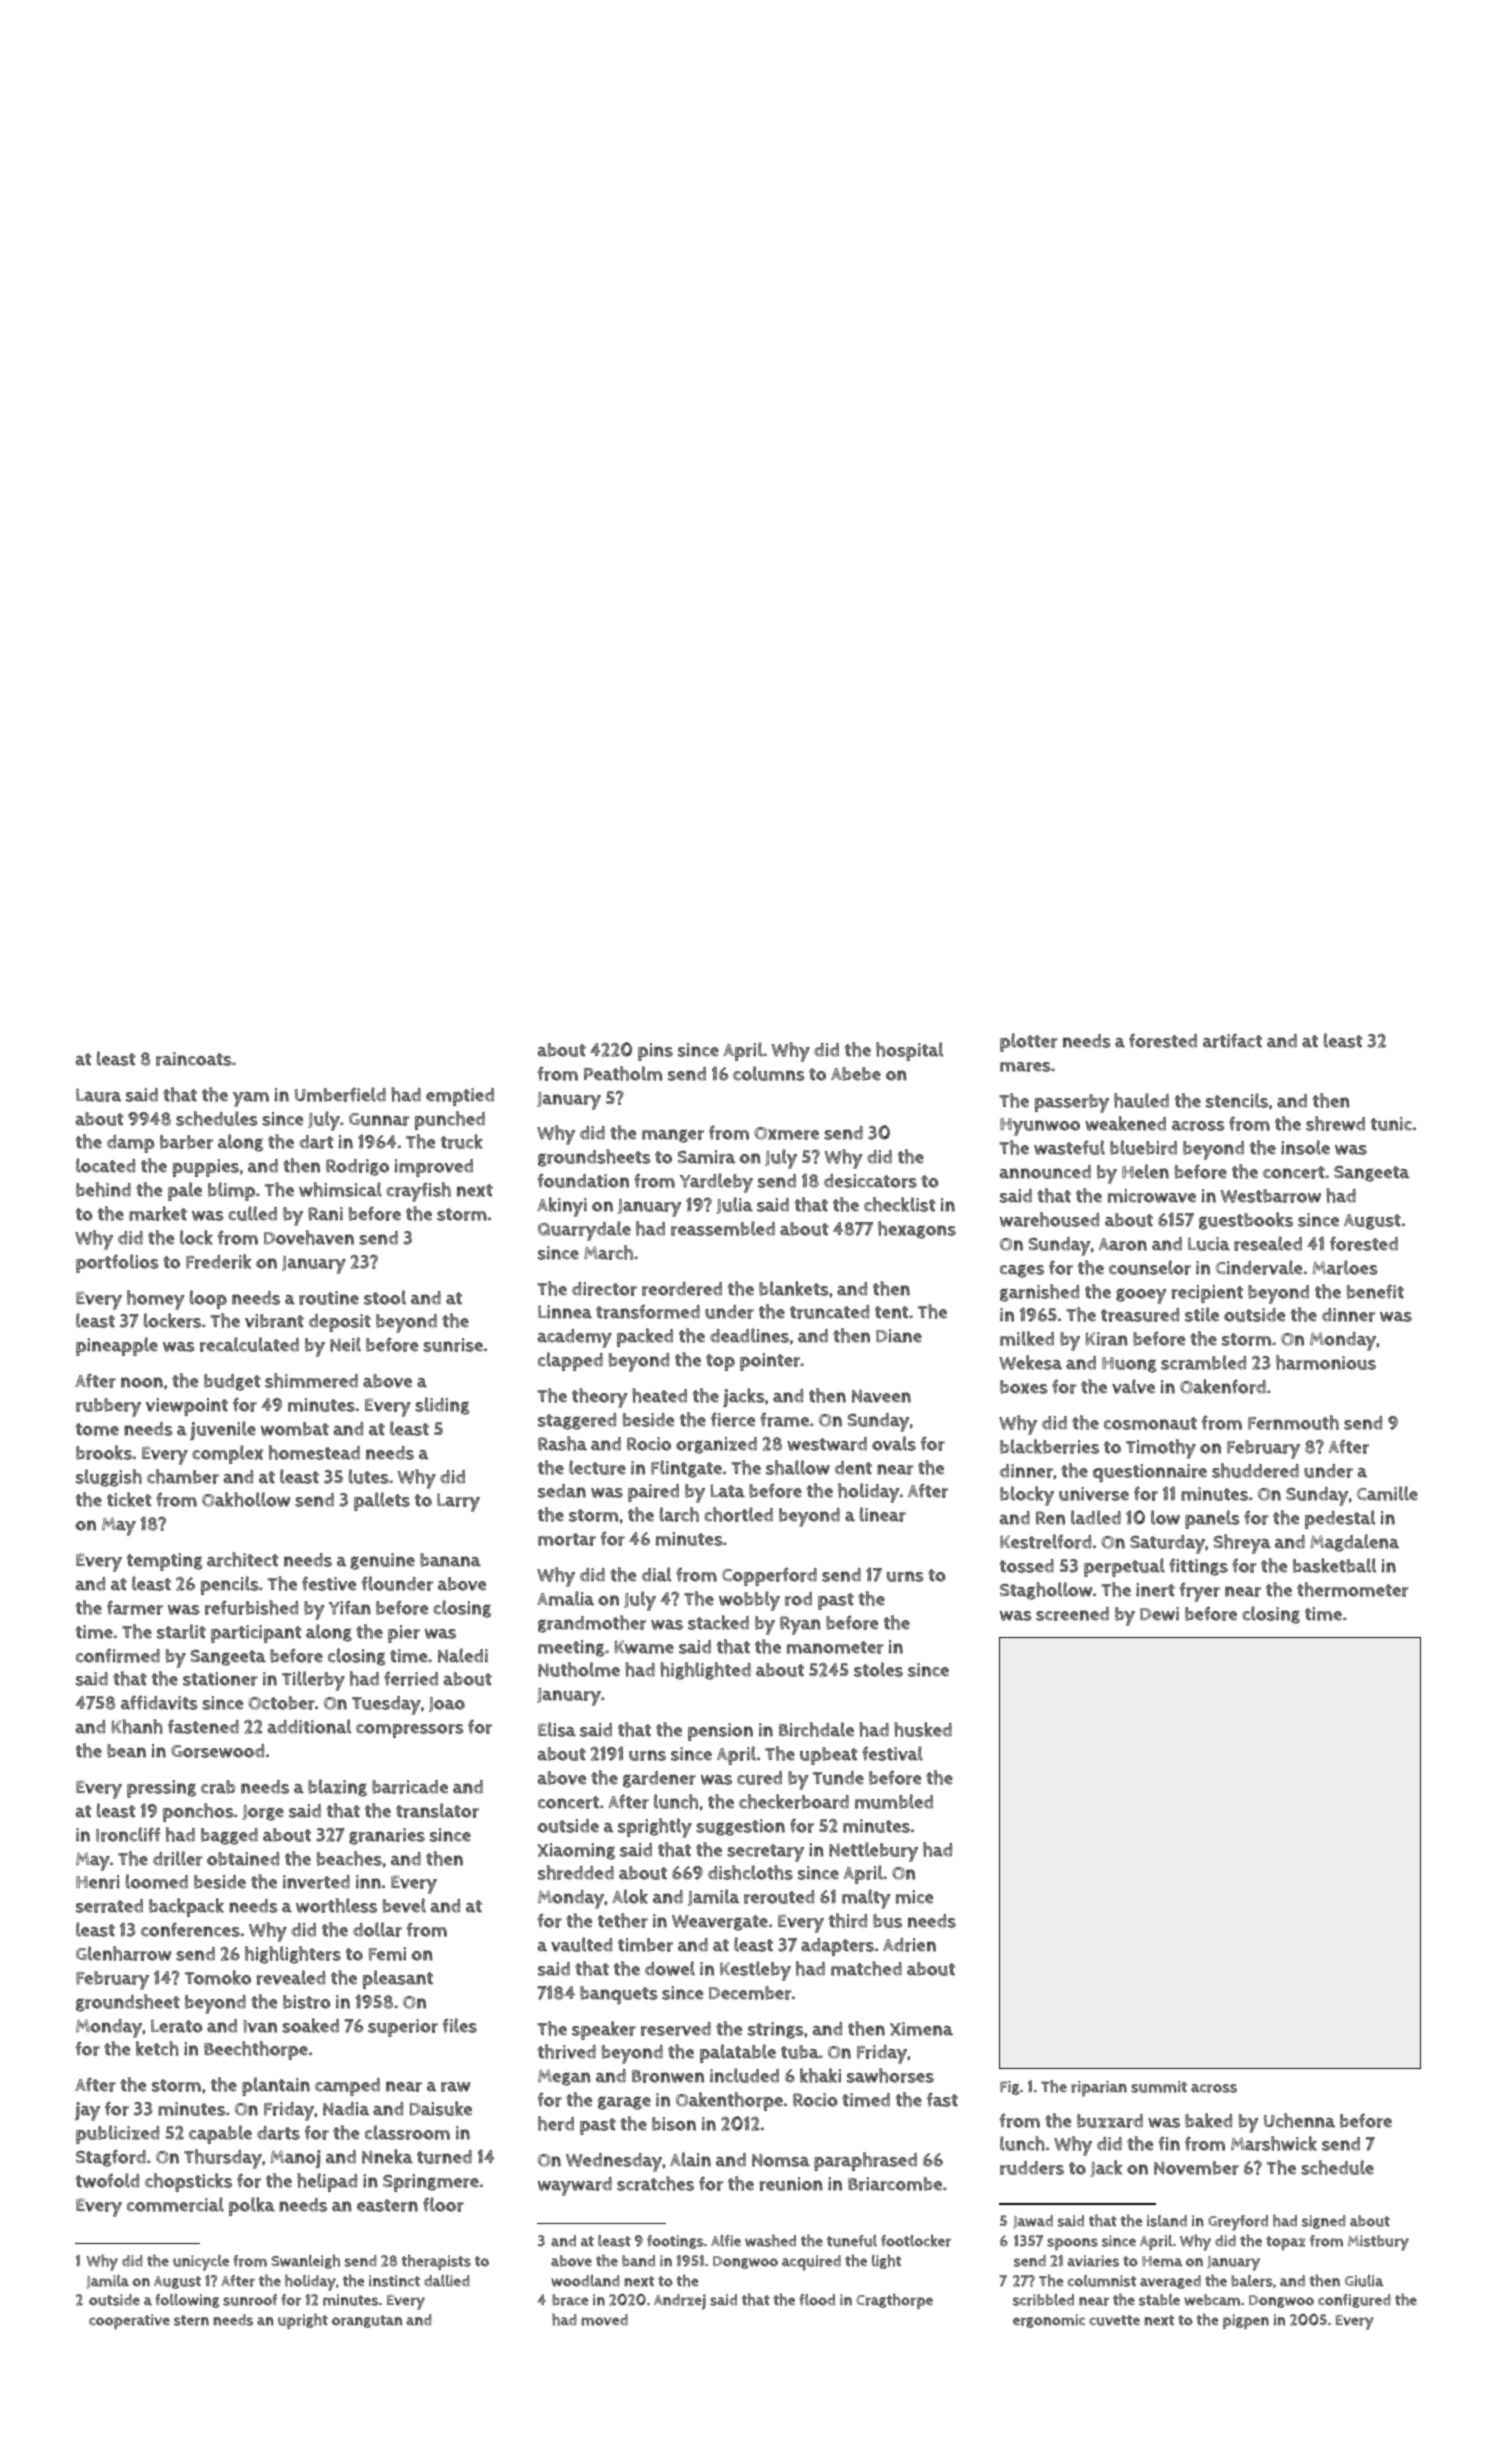  What do you see at coordinates (1029, 1042) in the screenshot?
I see `plotter` at bounding box center [1029, 1042].
